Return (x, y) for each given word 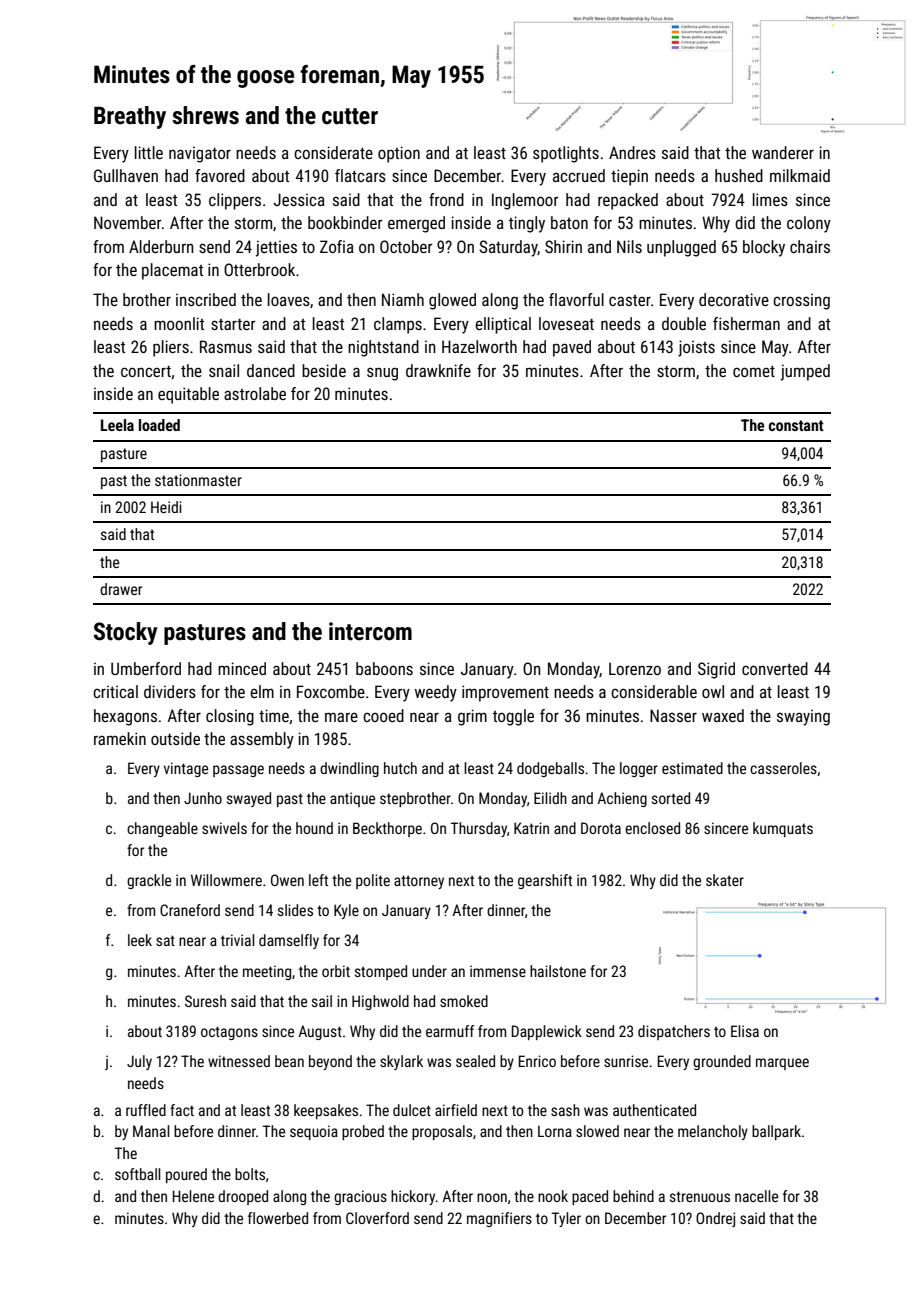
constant (796, 425)
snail (224, 370)
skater (725, 880)
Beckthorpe (387, 829)
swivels (224, 828)
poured (186, 1175)
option (399, 154)
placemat (172, 271)
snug (382, 374)
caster (630, 300)
